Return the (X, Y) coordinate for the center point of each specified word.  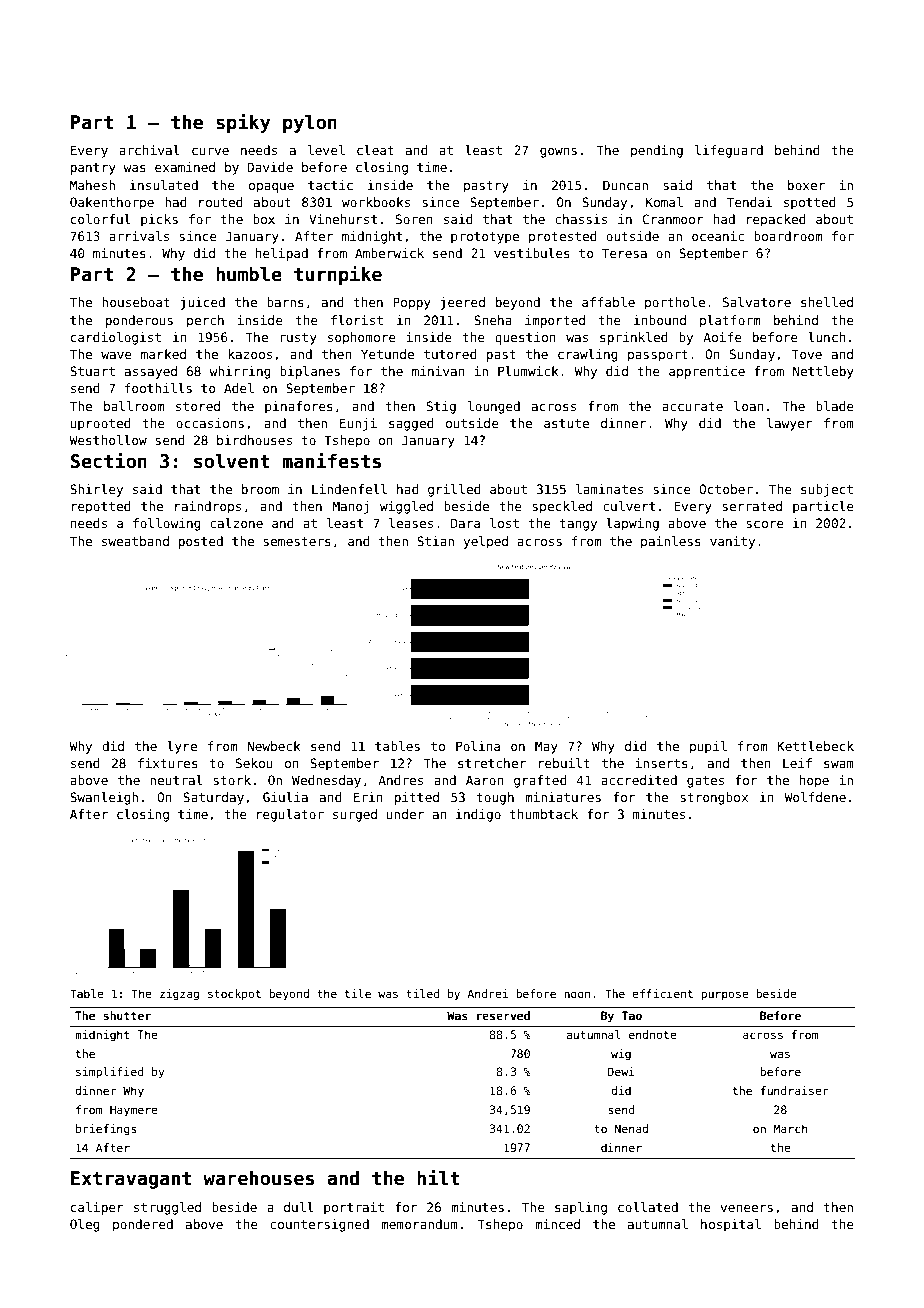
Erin (368, 797)
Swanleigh (104, 798)
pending (657, 151)
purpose (725, 995)
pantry (93, 169)
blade (835, 406)
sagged (411, 424)
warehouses (258, 1178)
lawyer (789, 424)
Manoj (350, 507)
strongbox (714, 798)
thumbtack (543, 814)
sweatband (135, 541)
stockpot (234, 995)
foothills (158, 388)
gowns (558, 153)
